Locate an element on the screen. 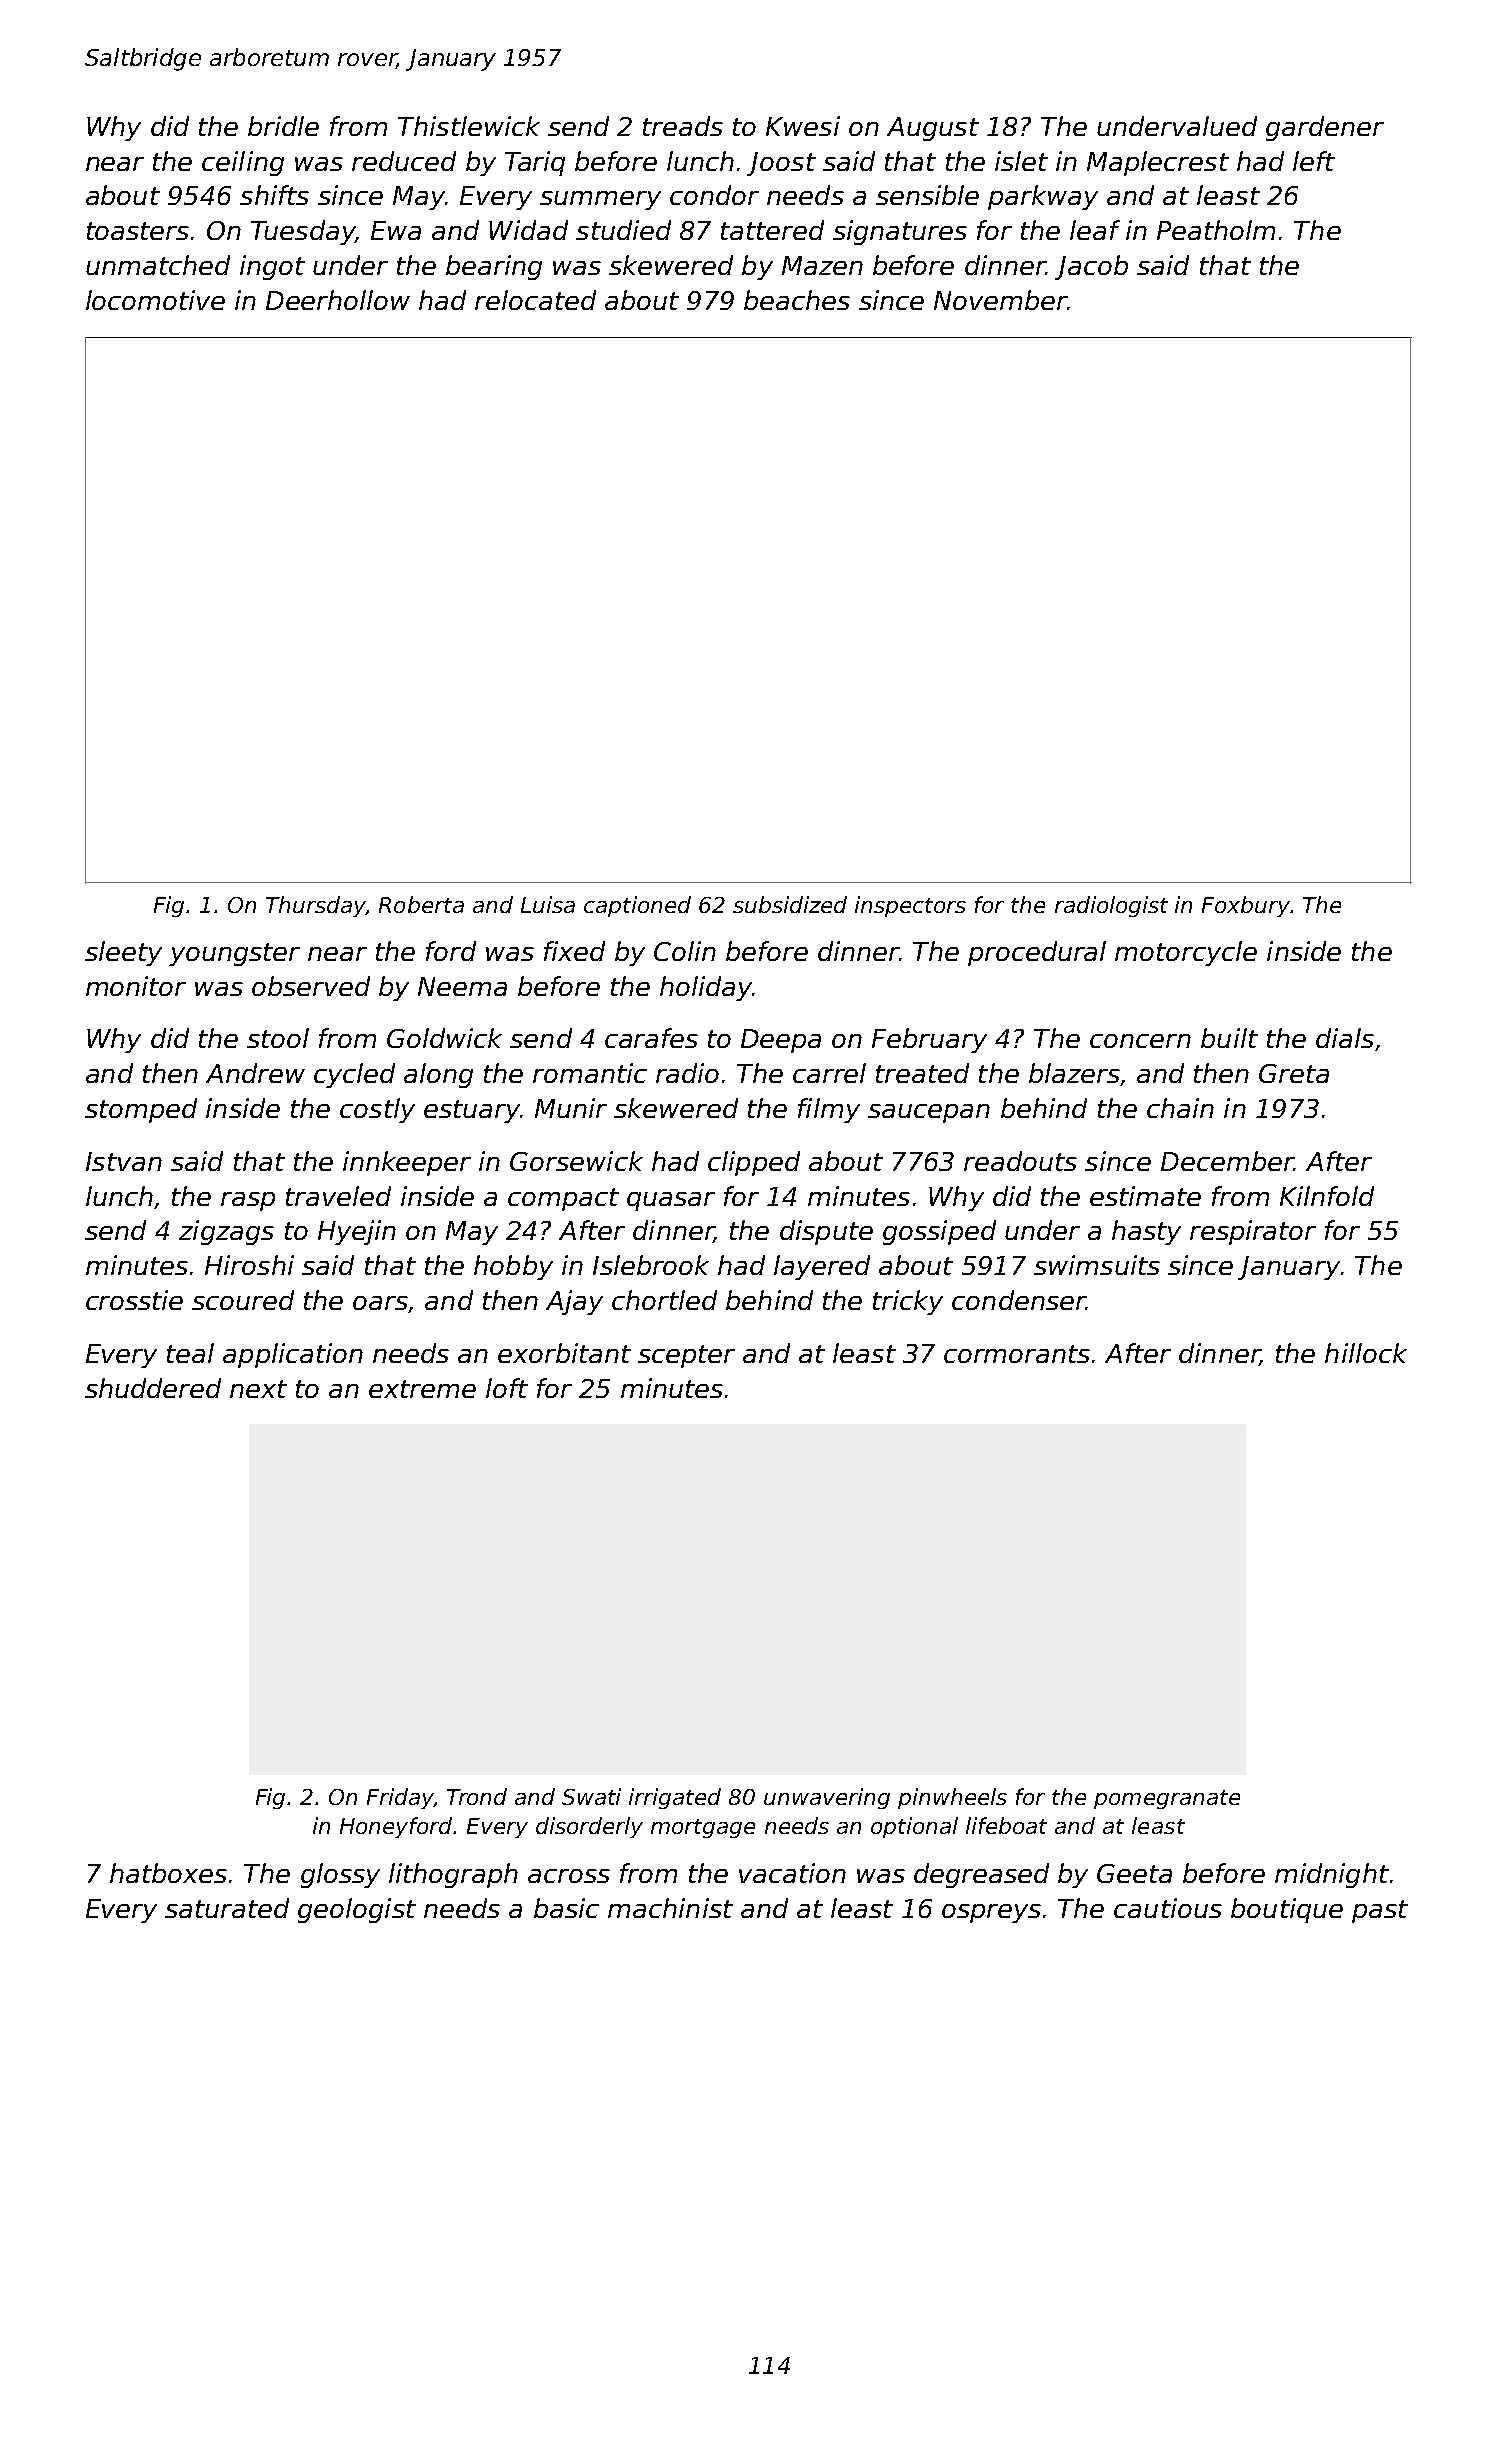  Ewa is located at coordinates (396, 230).
